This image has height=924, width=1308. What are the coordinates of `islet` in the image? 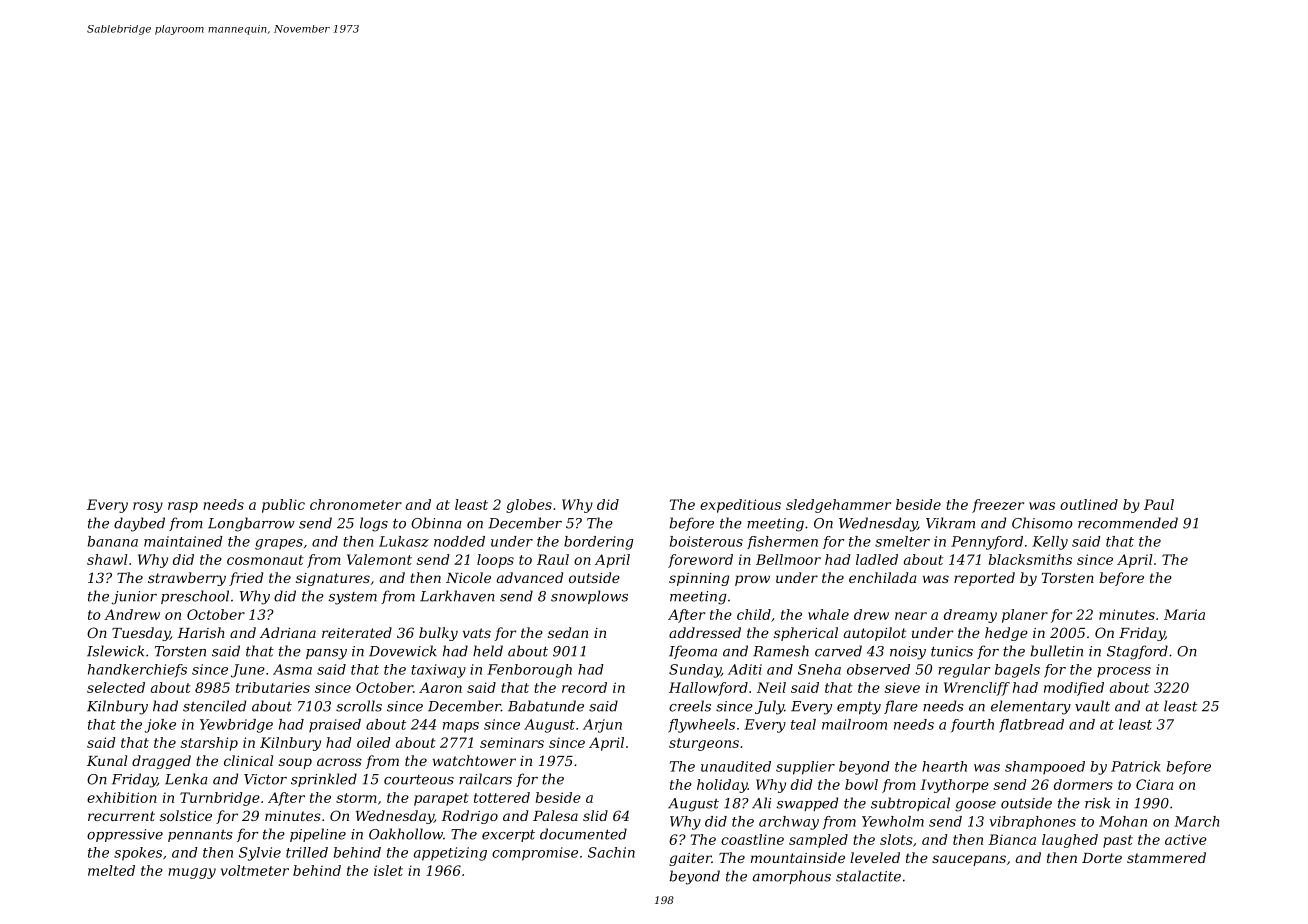 It's located at (388, 870).
